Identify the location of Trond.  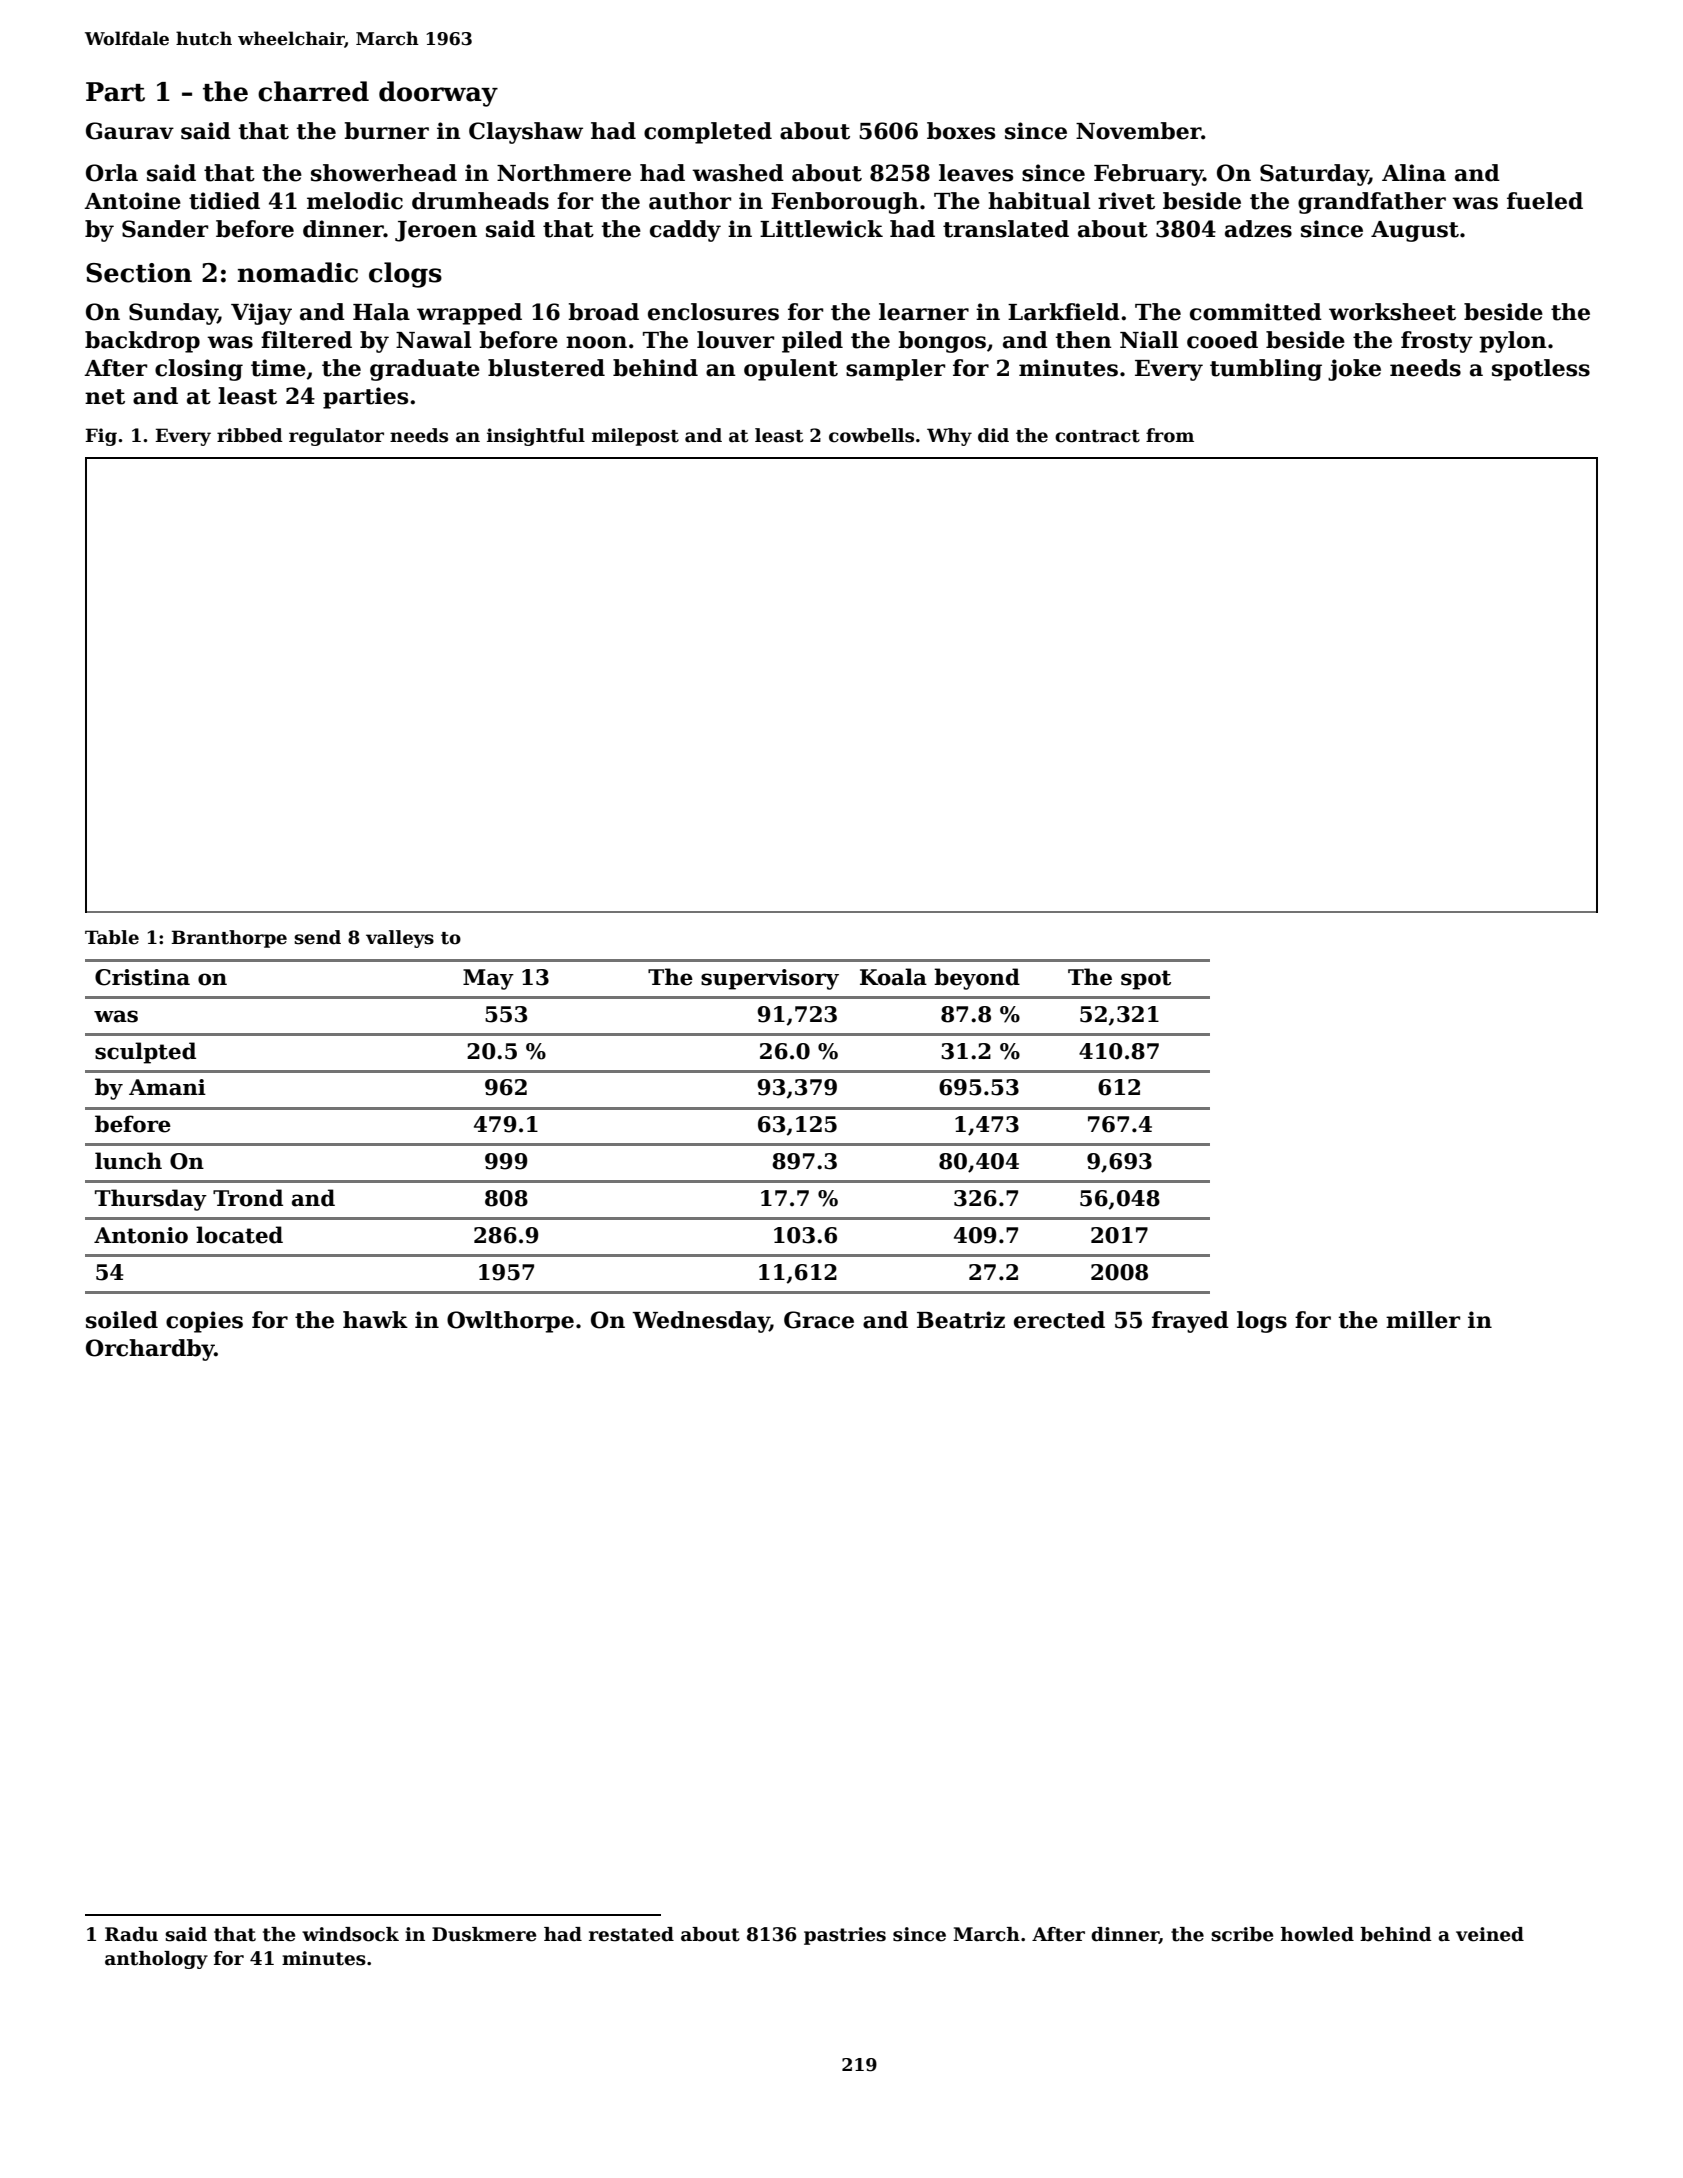
(248, 1198).
